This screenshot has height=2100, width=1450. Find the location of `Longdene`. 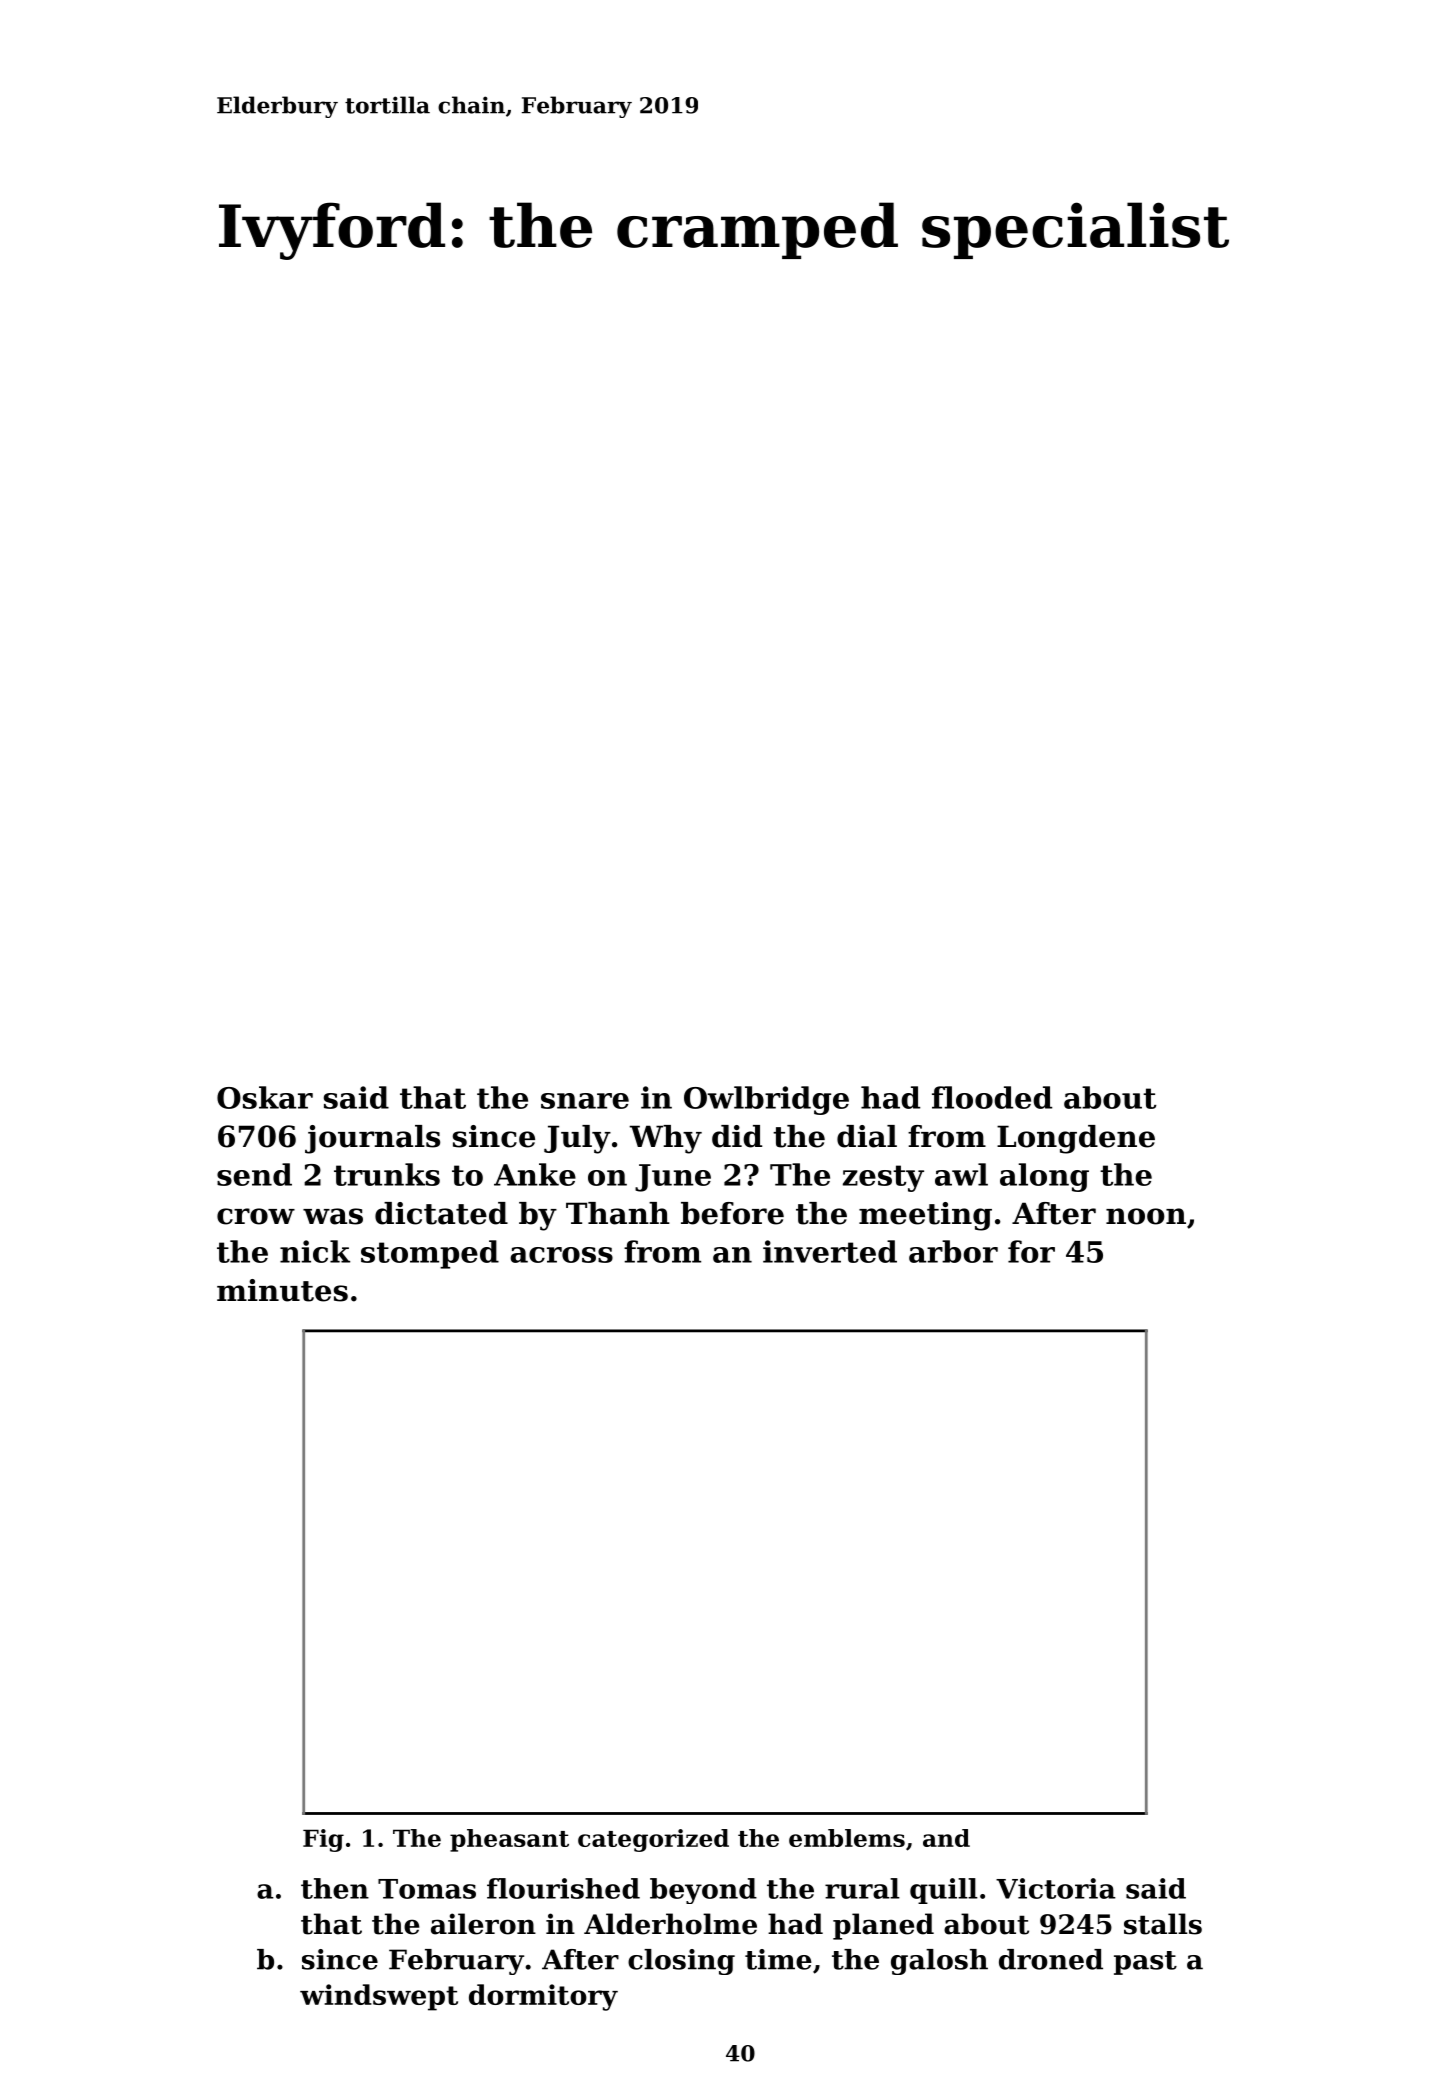

Longdene is located at coordinates (1076, 1139).
